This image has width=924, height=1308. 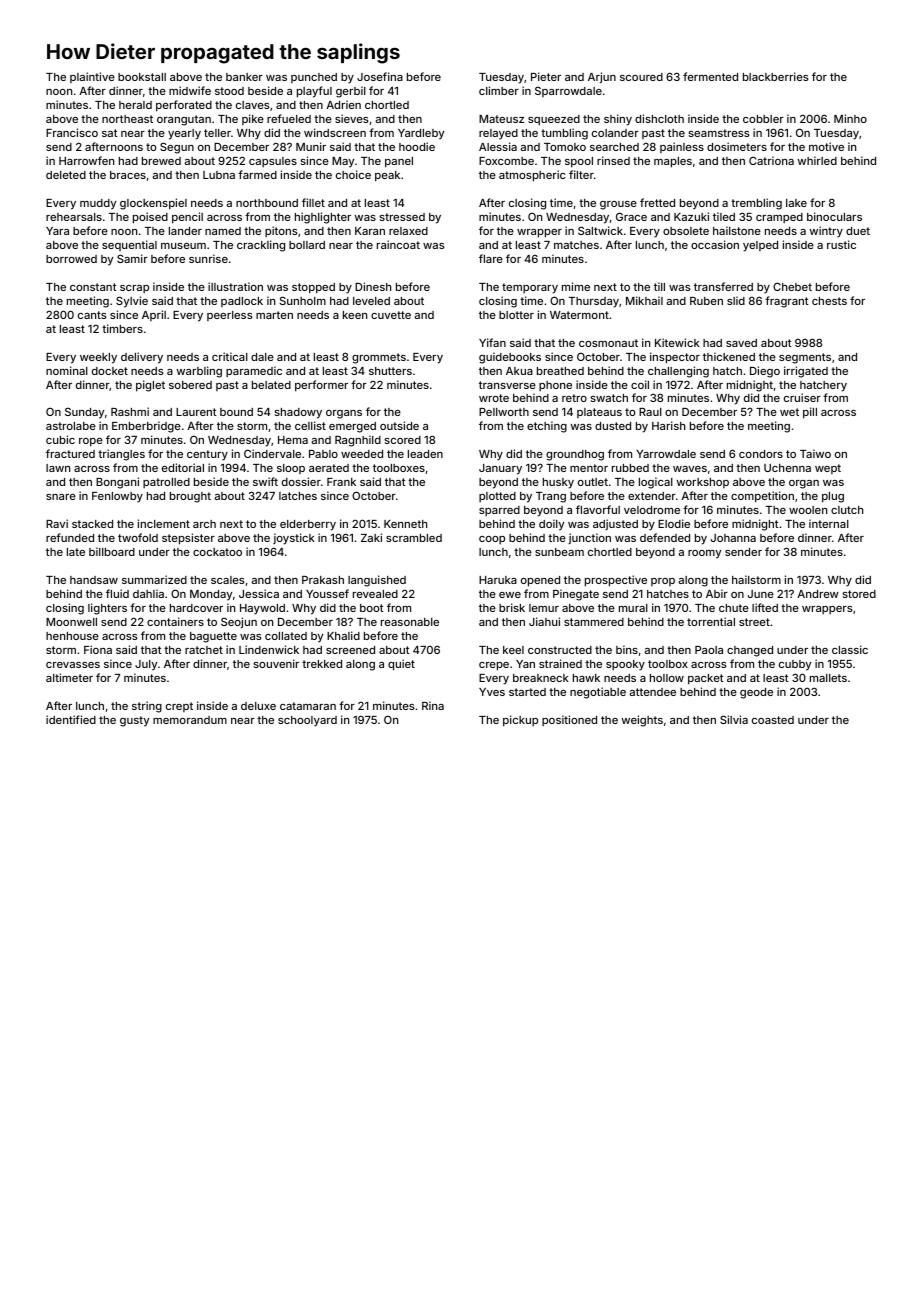 I want to click on Josefina, so click(x=380, y=76).
